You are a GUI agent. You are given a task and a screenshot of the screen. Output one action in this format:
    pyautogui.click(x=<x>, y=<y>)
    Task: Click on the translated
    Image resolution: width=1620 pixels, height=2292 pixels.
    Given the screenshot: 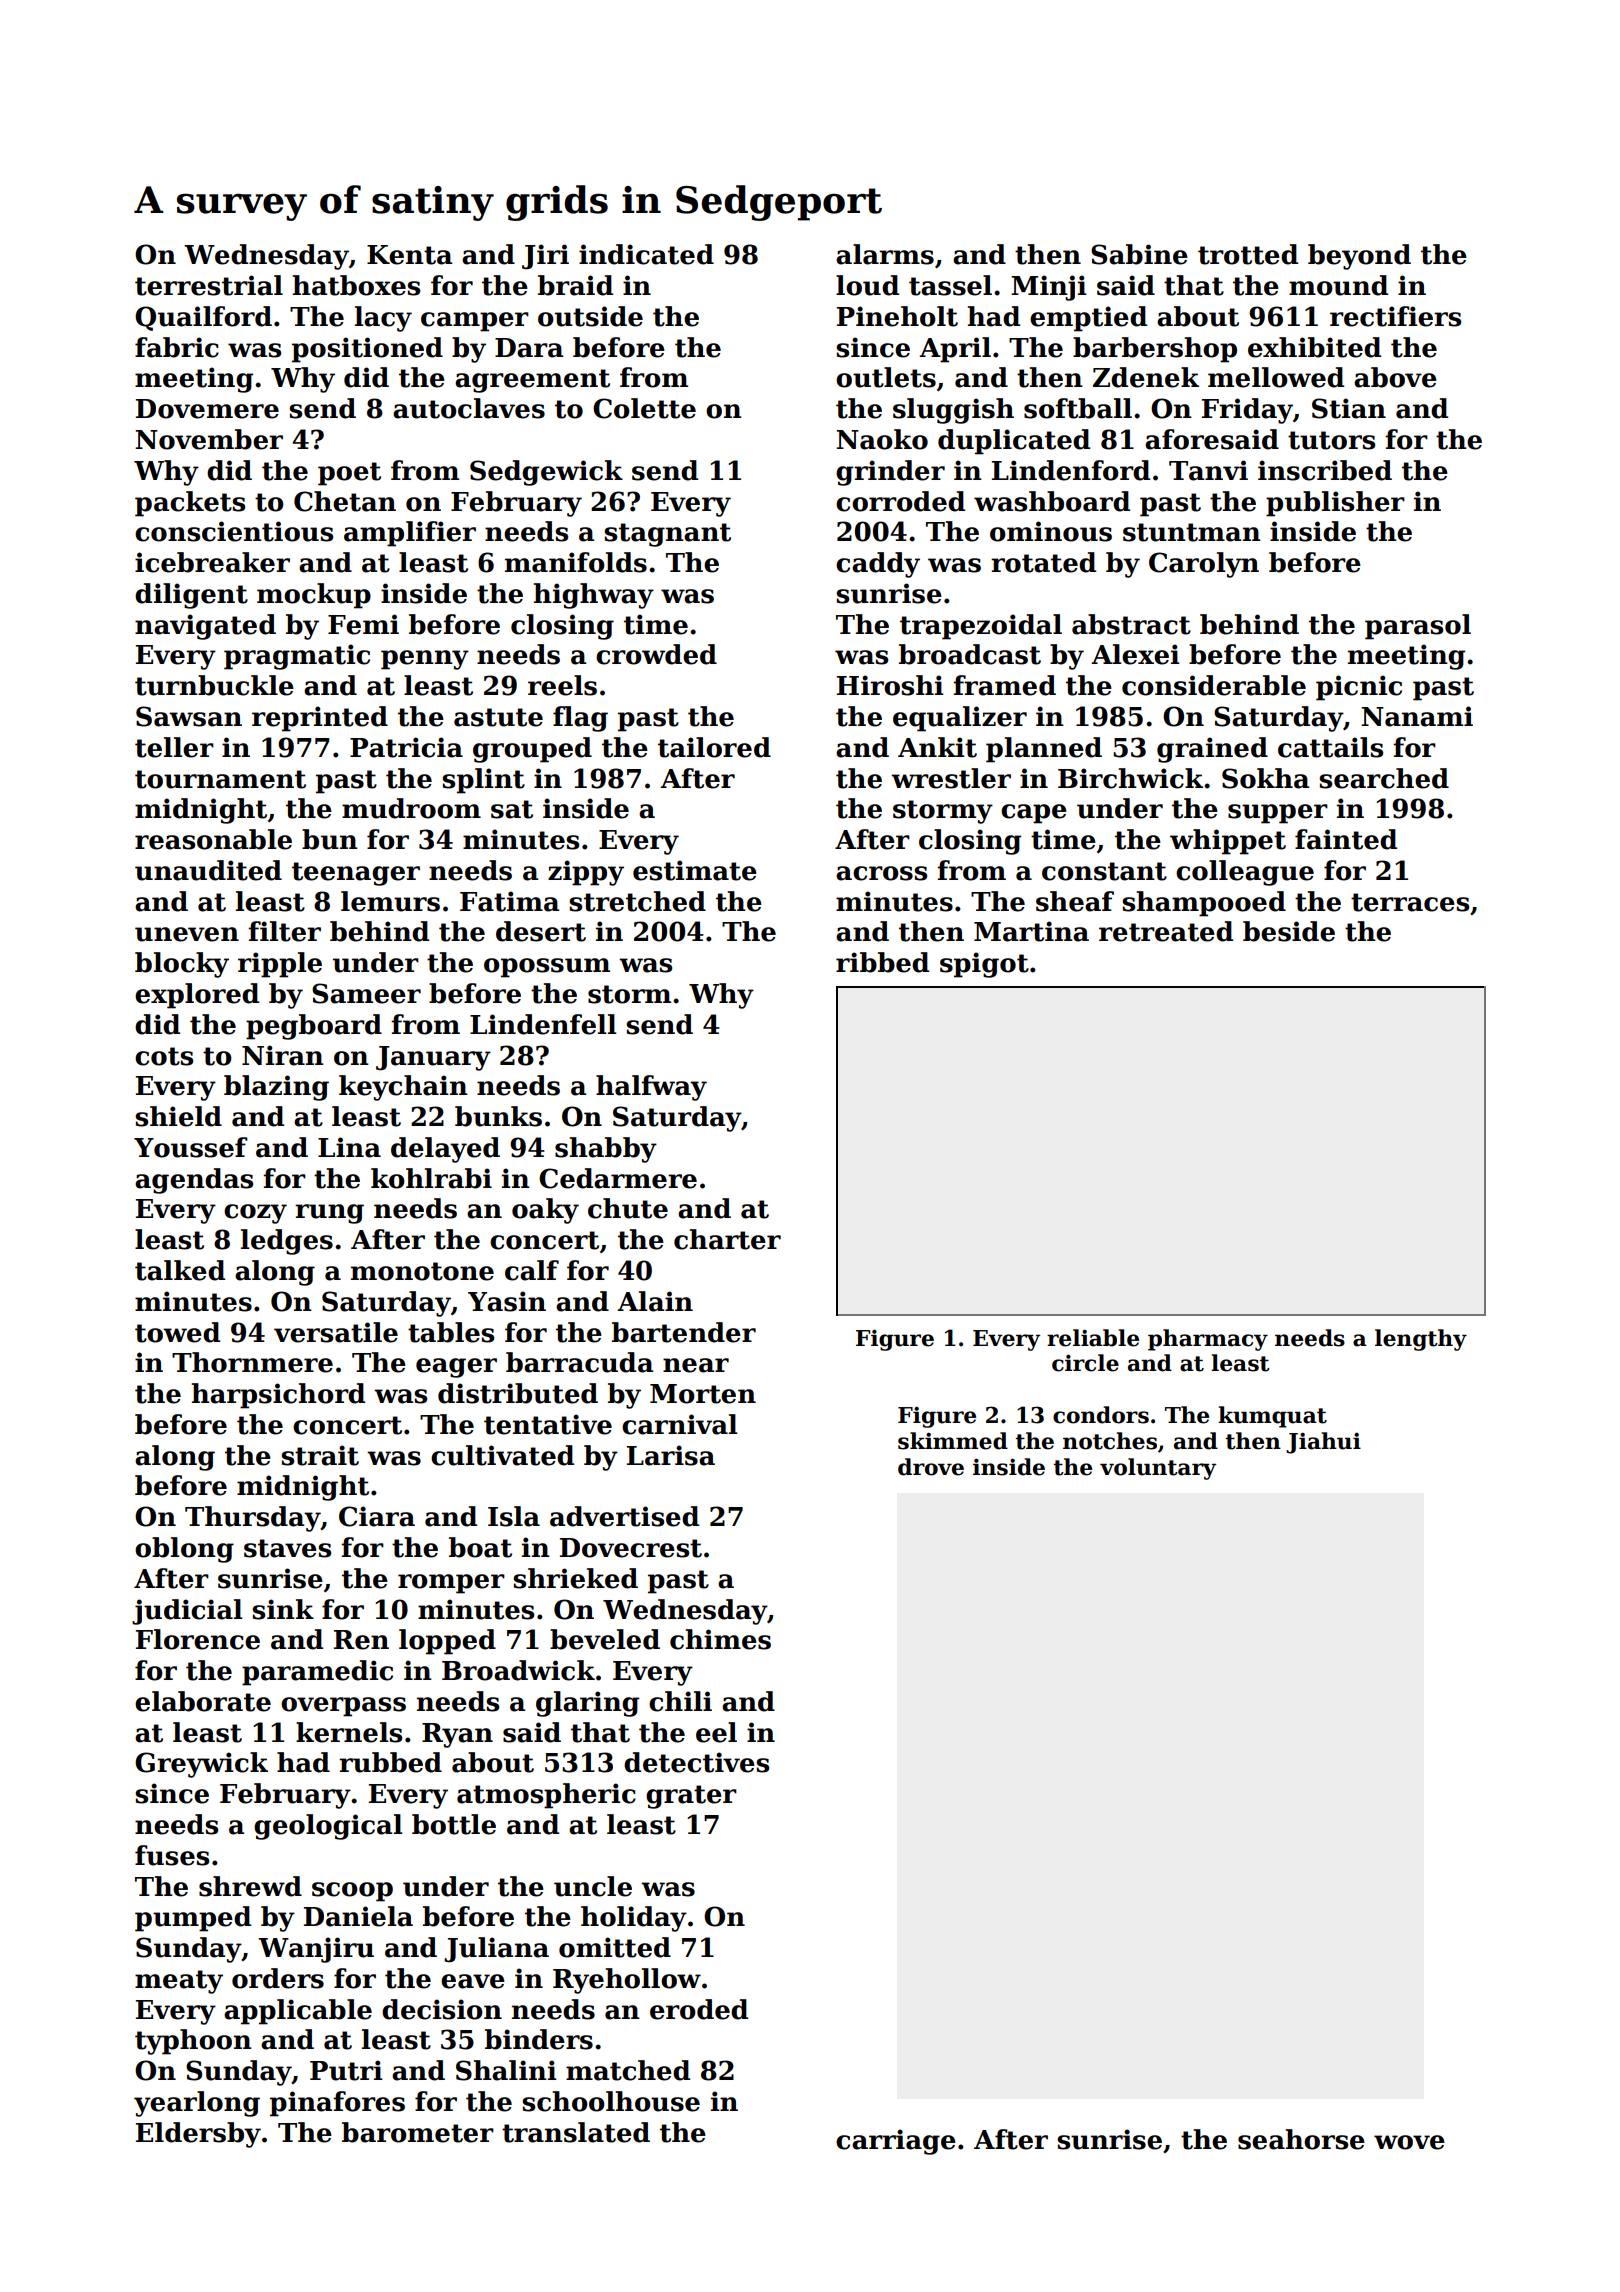 What is the action you would take?
    pyautogui.click(x=576, y=2132)
